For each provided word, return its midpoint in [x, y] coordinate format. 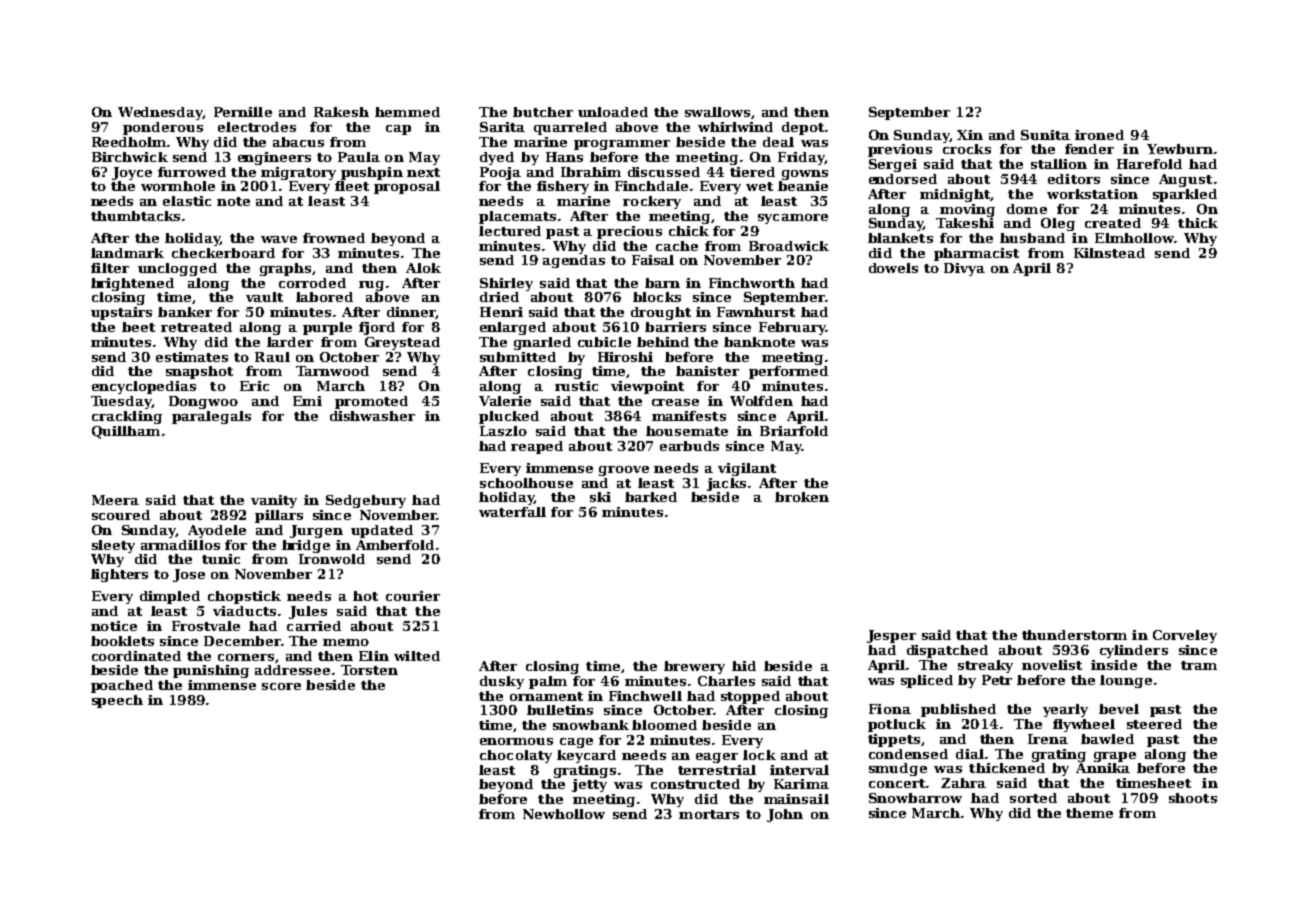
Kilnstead [1109, 253]
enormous [516, 741]
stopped [750, 697]
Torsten [369, 670]
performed [788, 372]
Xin [970, 135]
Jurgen [316, 531]
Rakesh [341, 112]
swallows [717, 112]
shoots [1193, 798]
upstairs [121, 313]
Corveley [1185, 636]
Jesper [891, 636]
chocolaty [516, 756]
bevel [1119, 709]
